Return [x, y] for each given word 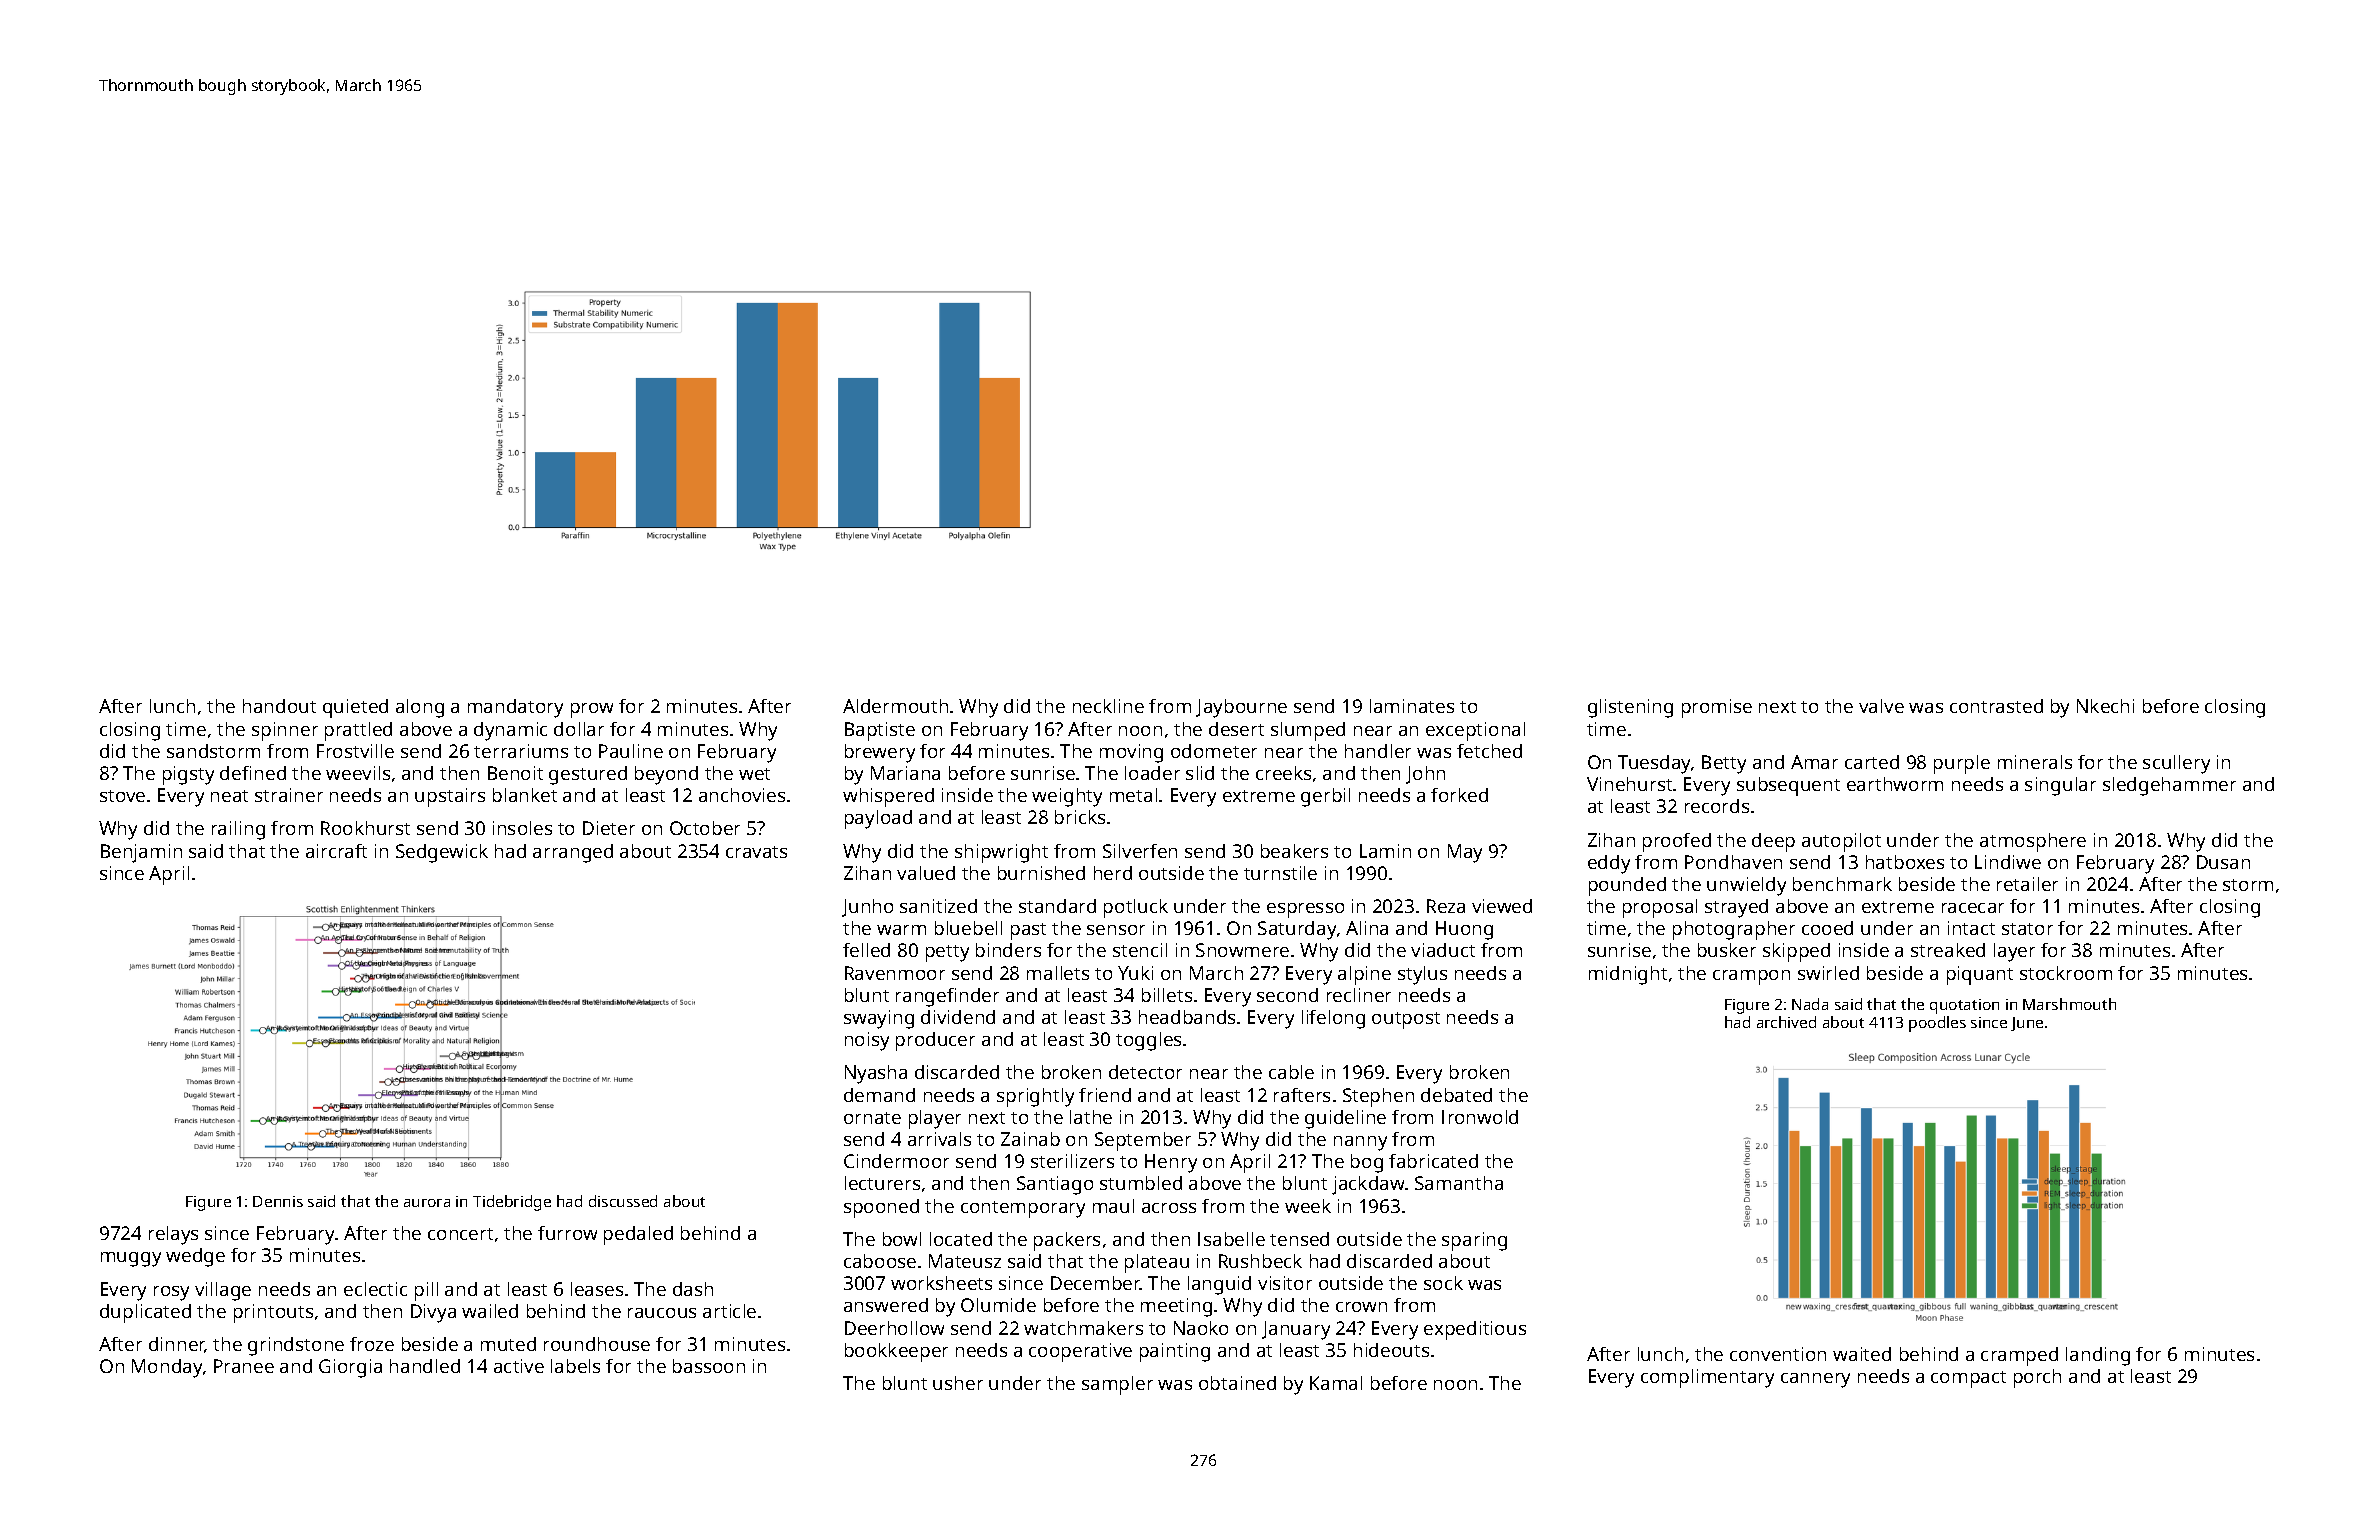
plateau [1157, 1263]
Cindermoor [896, 1161]
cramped [2019, 1356]
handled [425, 1366]
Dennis [278, 1201]
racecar [1973, 908]
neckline [1108, 706]
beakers [1294, 851]
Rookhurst [365, 828]
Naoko [1201, 1328]
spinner [285, 731]
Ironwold [1480, 1117]
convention [1778, 1354]
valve [1881, 706]
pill [426, 1291]
